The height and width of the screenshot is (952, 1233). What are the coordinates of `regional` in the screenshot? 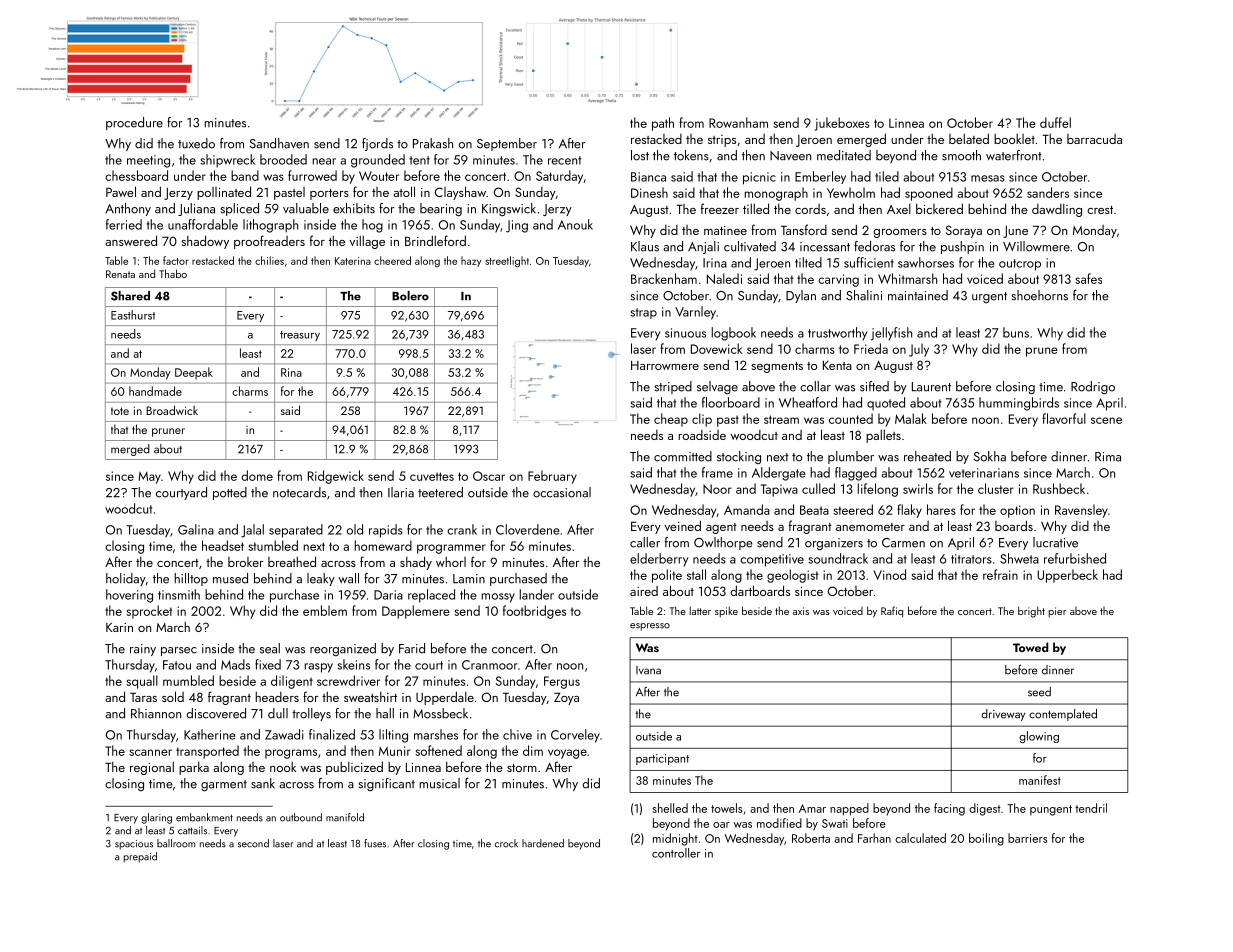 It's located at (152, 768).
